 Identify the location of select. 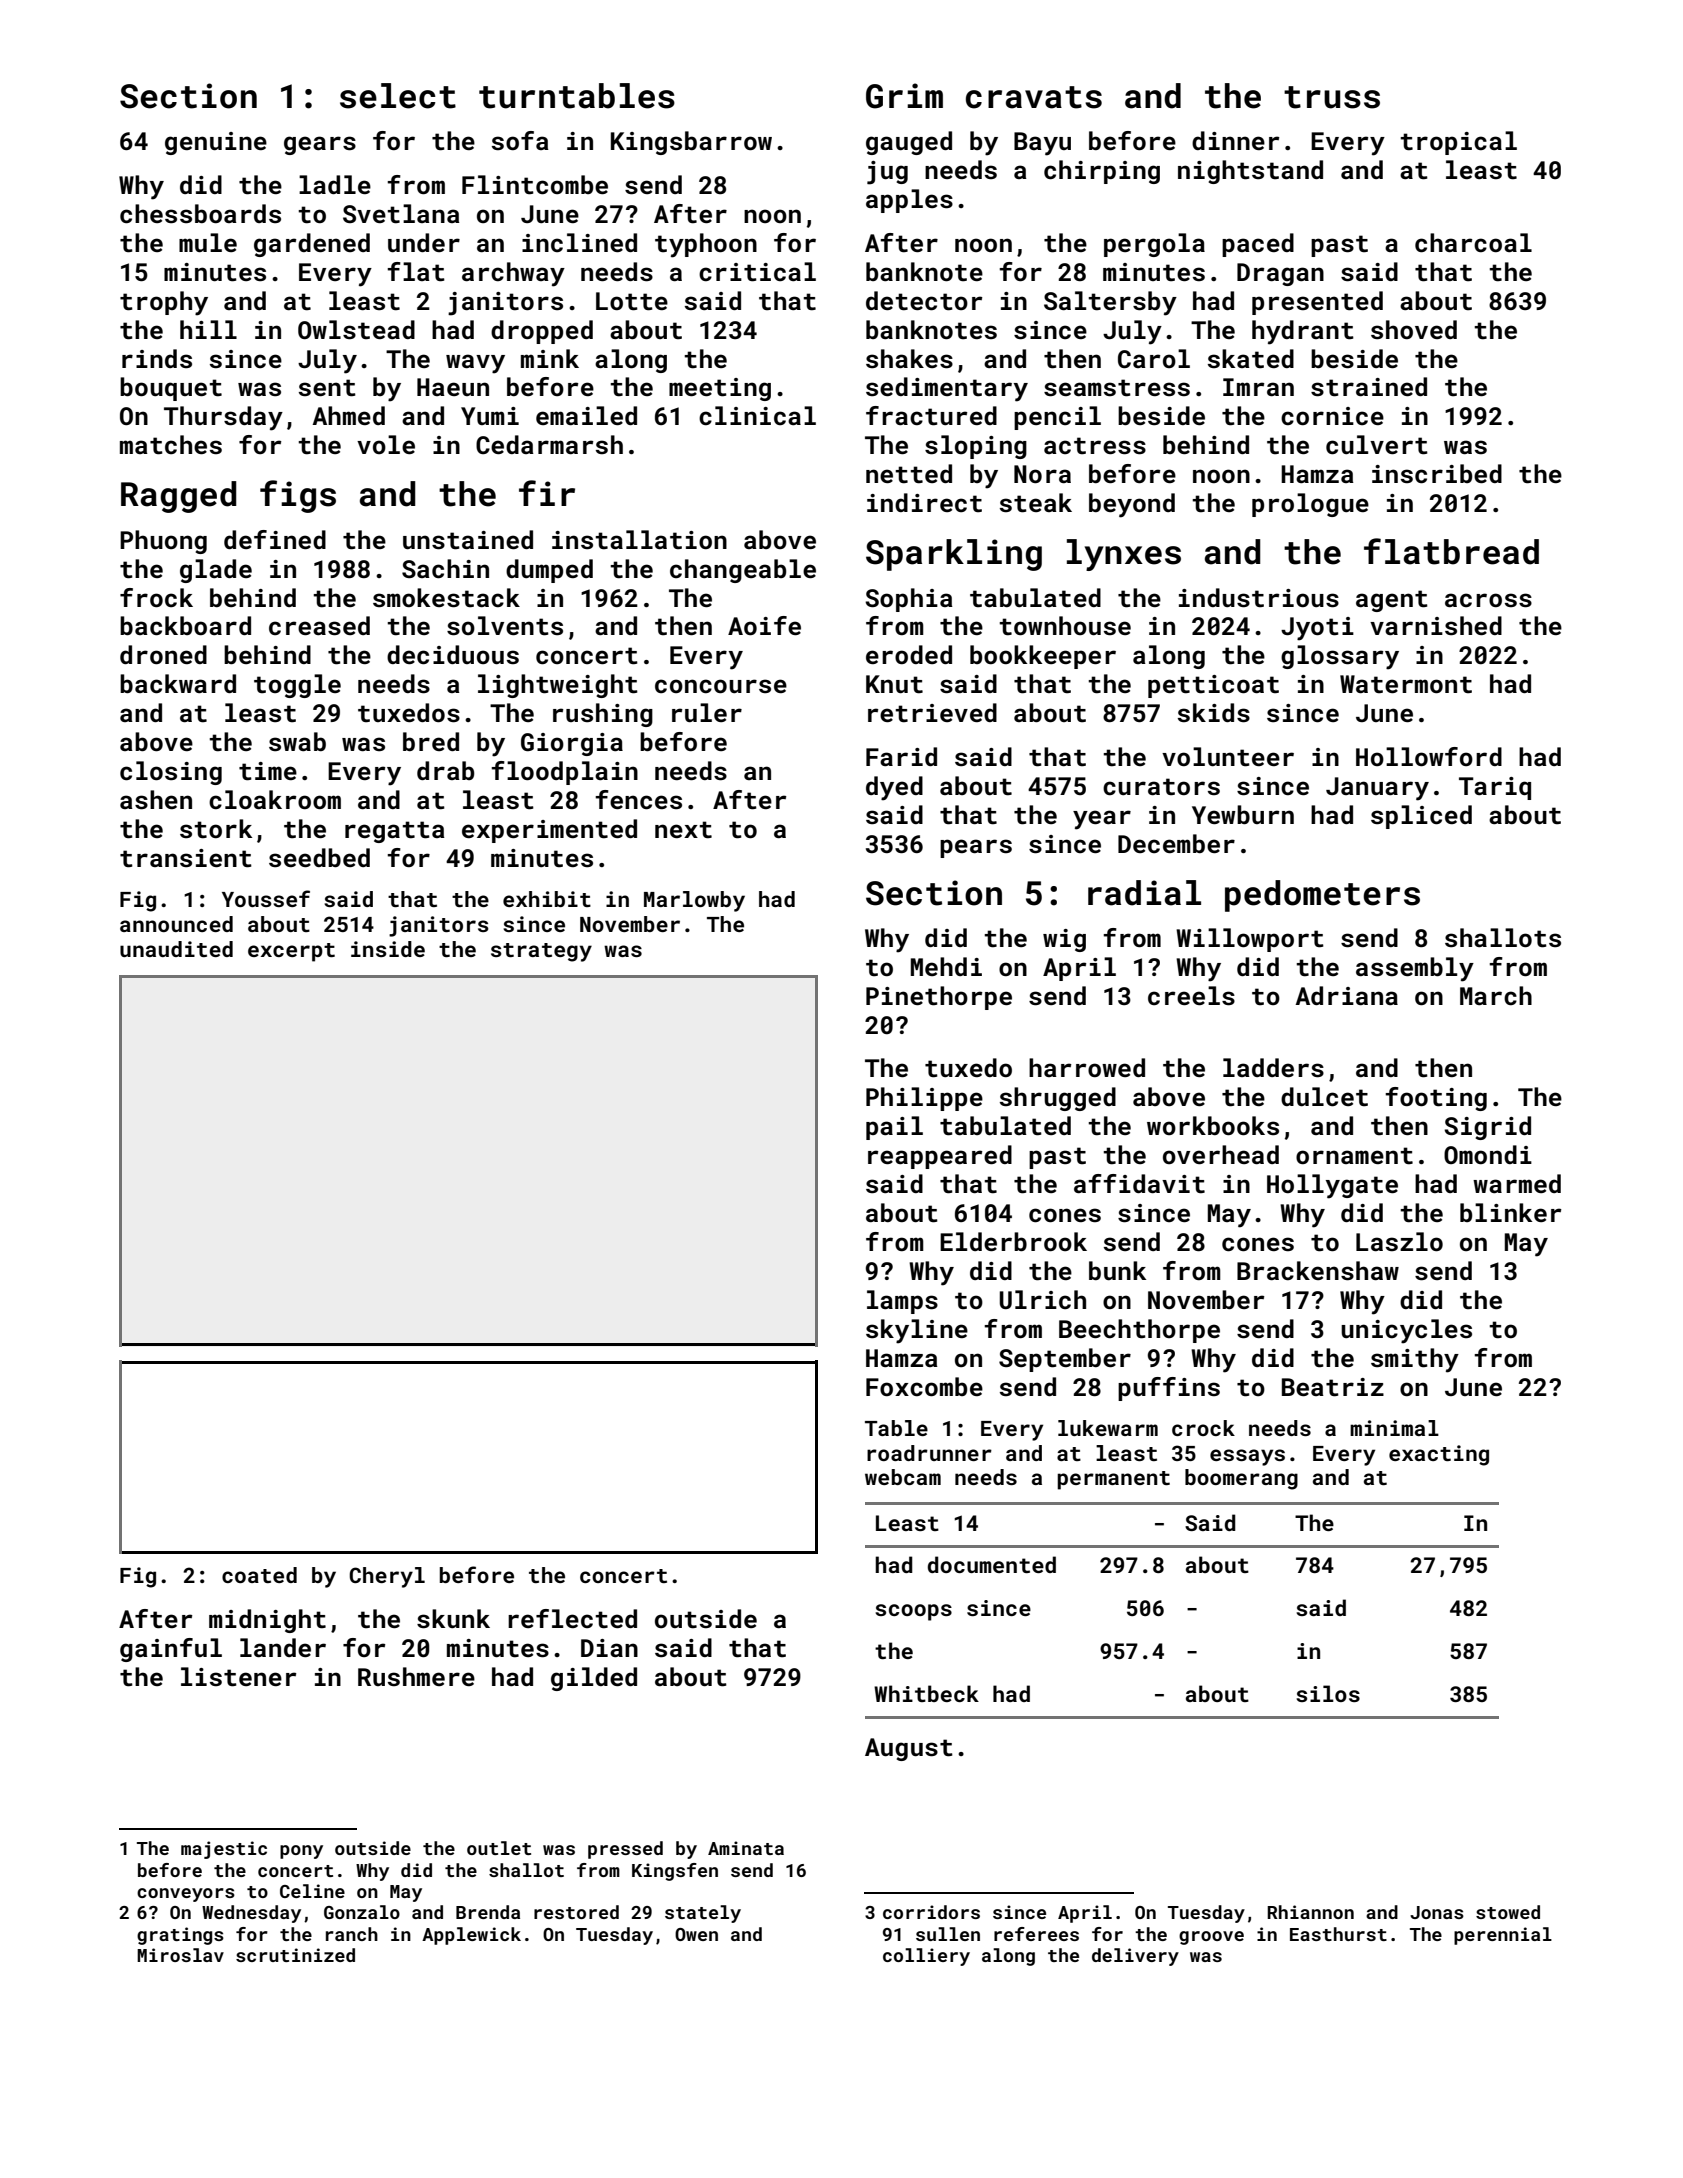
(398, 96).
